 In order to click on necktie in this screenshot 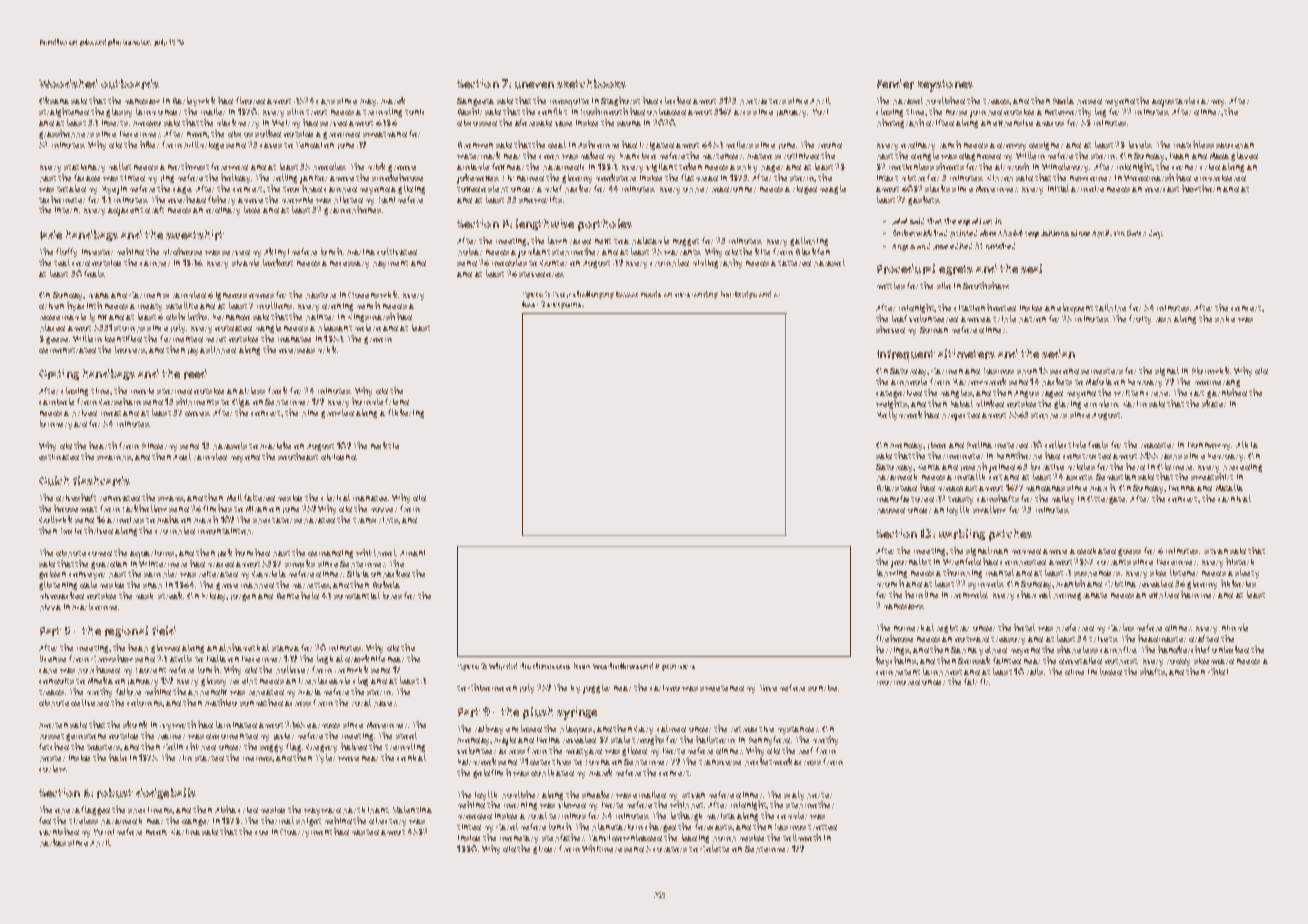, I will do `click(385, 445)`.
